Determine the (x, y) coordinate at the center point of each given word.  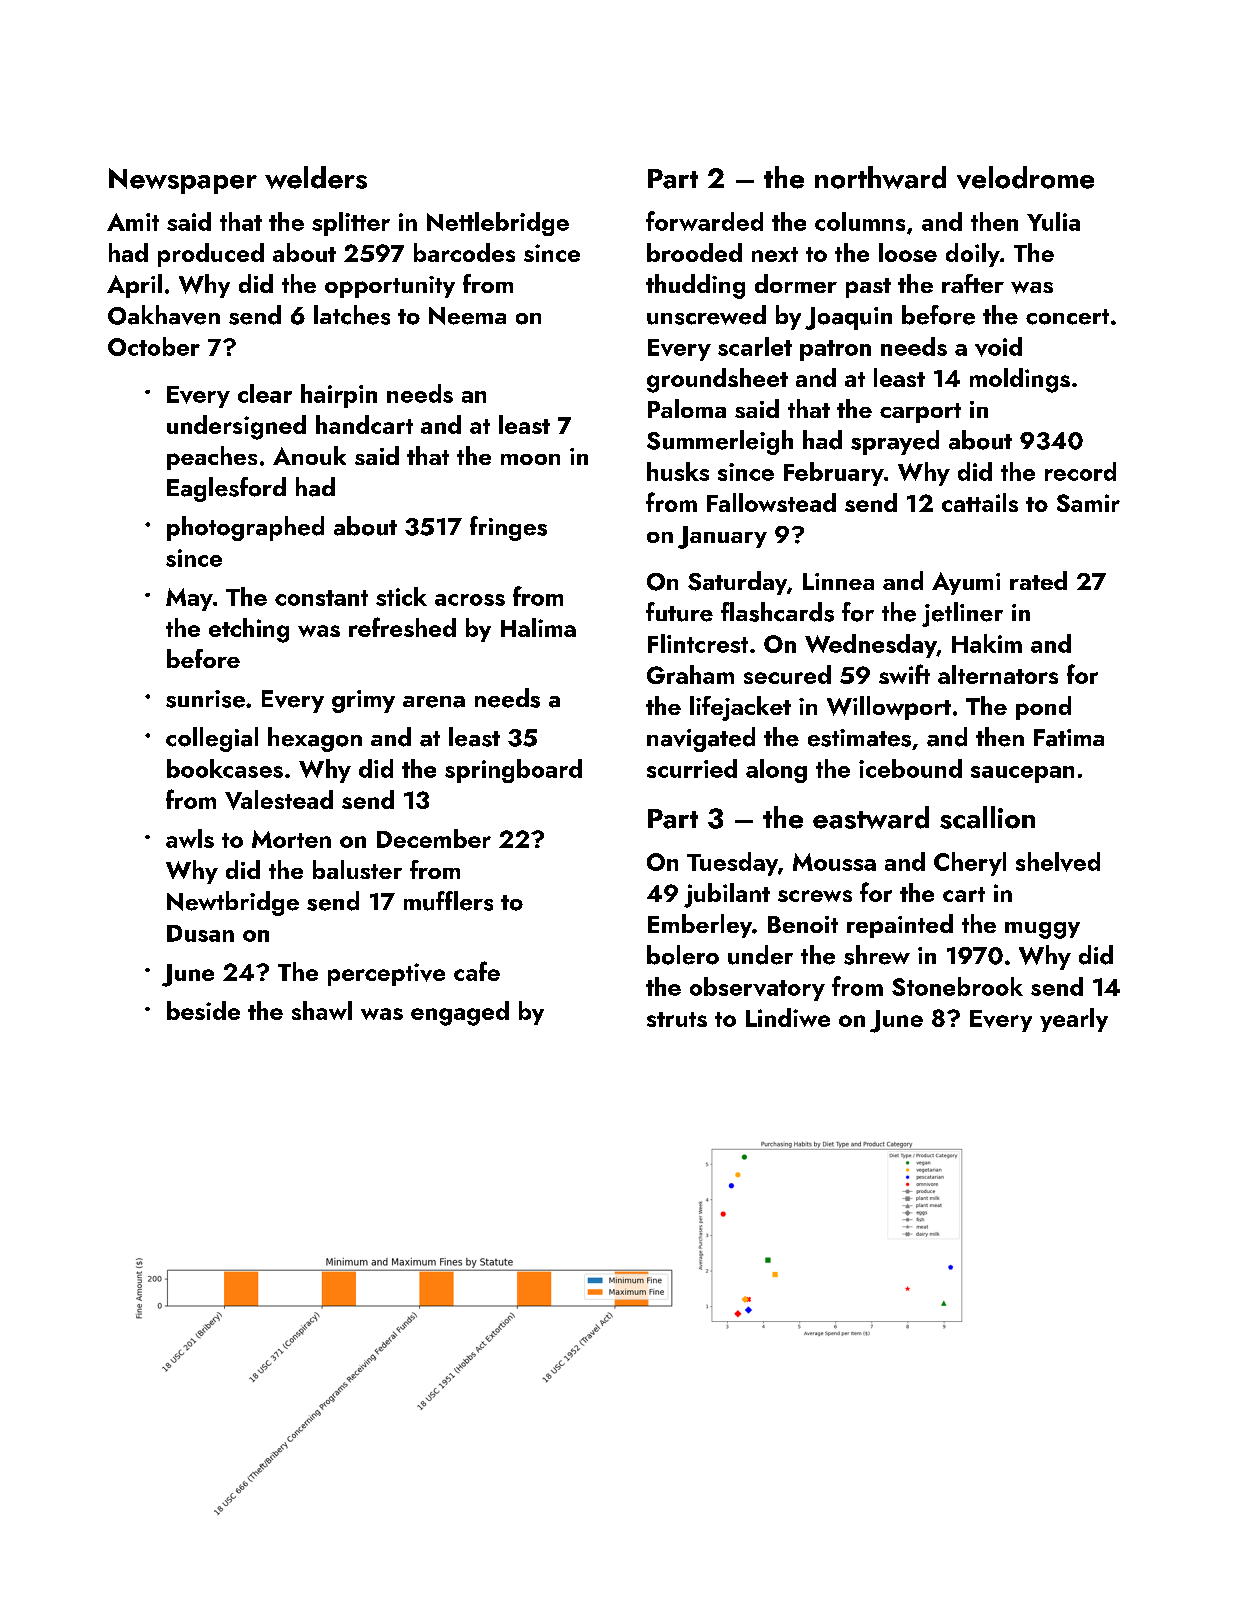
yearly (1074, 1020)
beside (203, 1010)
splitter (351, 224)
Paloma (687, 408)
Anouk (309, 455)
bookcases (225, 768)
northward (880, 177)
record (1080, 471)
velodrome (1025, 177)
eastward (871, 817)
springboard (513, 771)
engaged (460, 1013)
